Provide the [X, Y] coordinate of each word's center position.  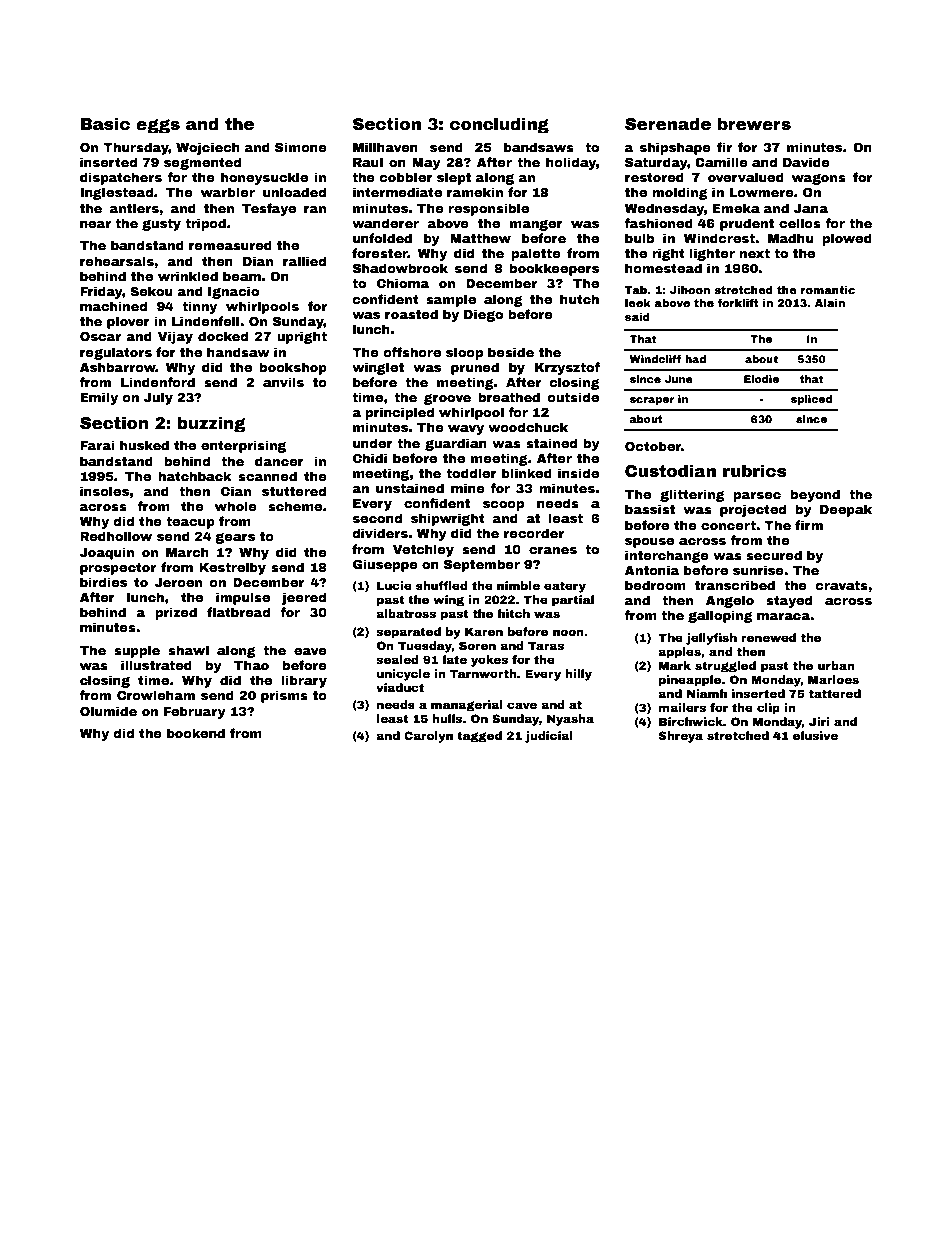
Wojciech [208, 148]
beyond [815, 495]
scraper [652, 401]
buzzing [211, 424]
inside [578, 473]
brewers [754, 124]
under [373, 443]
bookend [196, 733]
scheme [295, 506]
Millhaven [385, 147]
